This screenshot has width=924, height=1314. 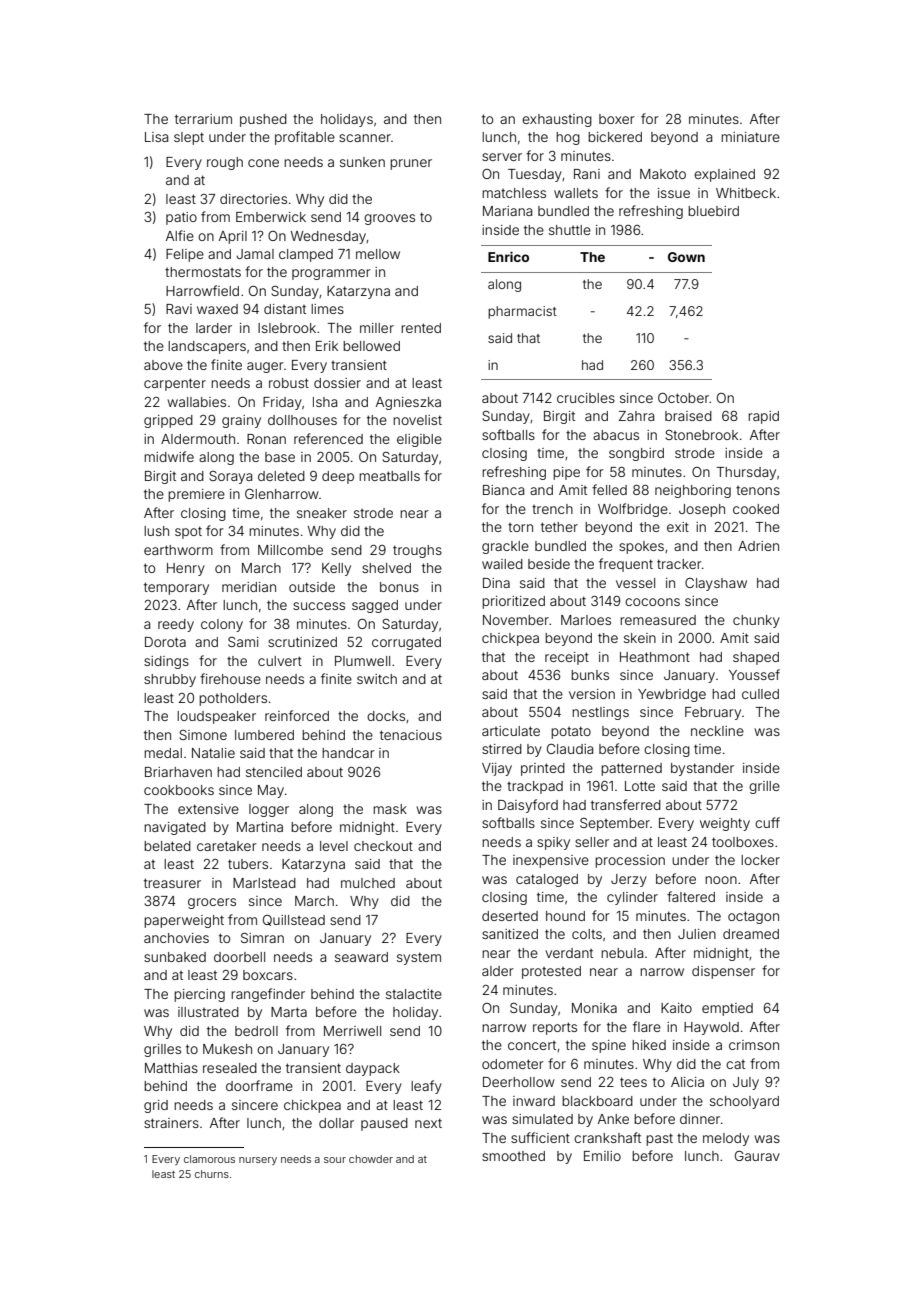 I want to click on culled, so click(x=760, y=694).
